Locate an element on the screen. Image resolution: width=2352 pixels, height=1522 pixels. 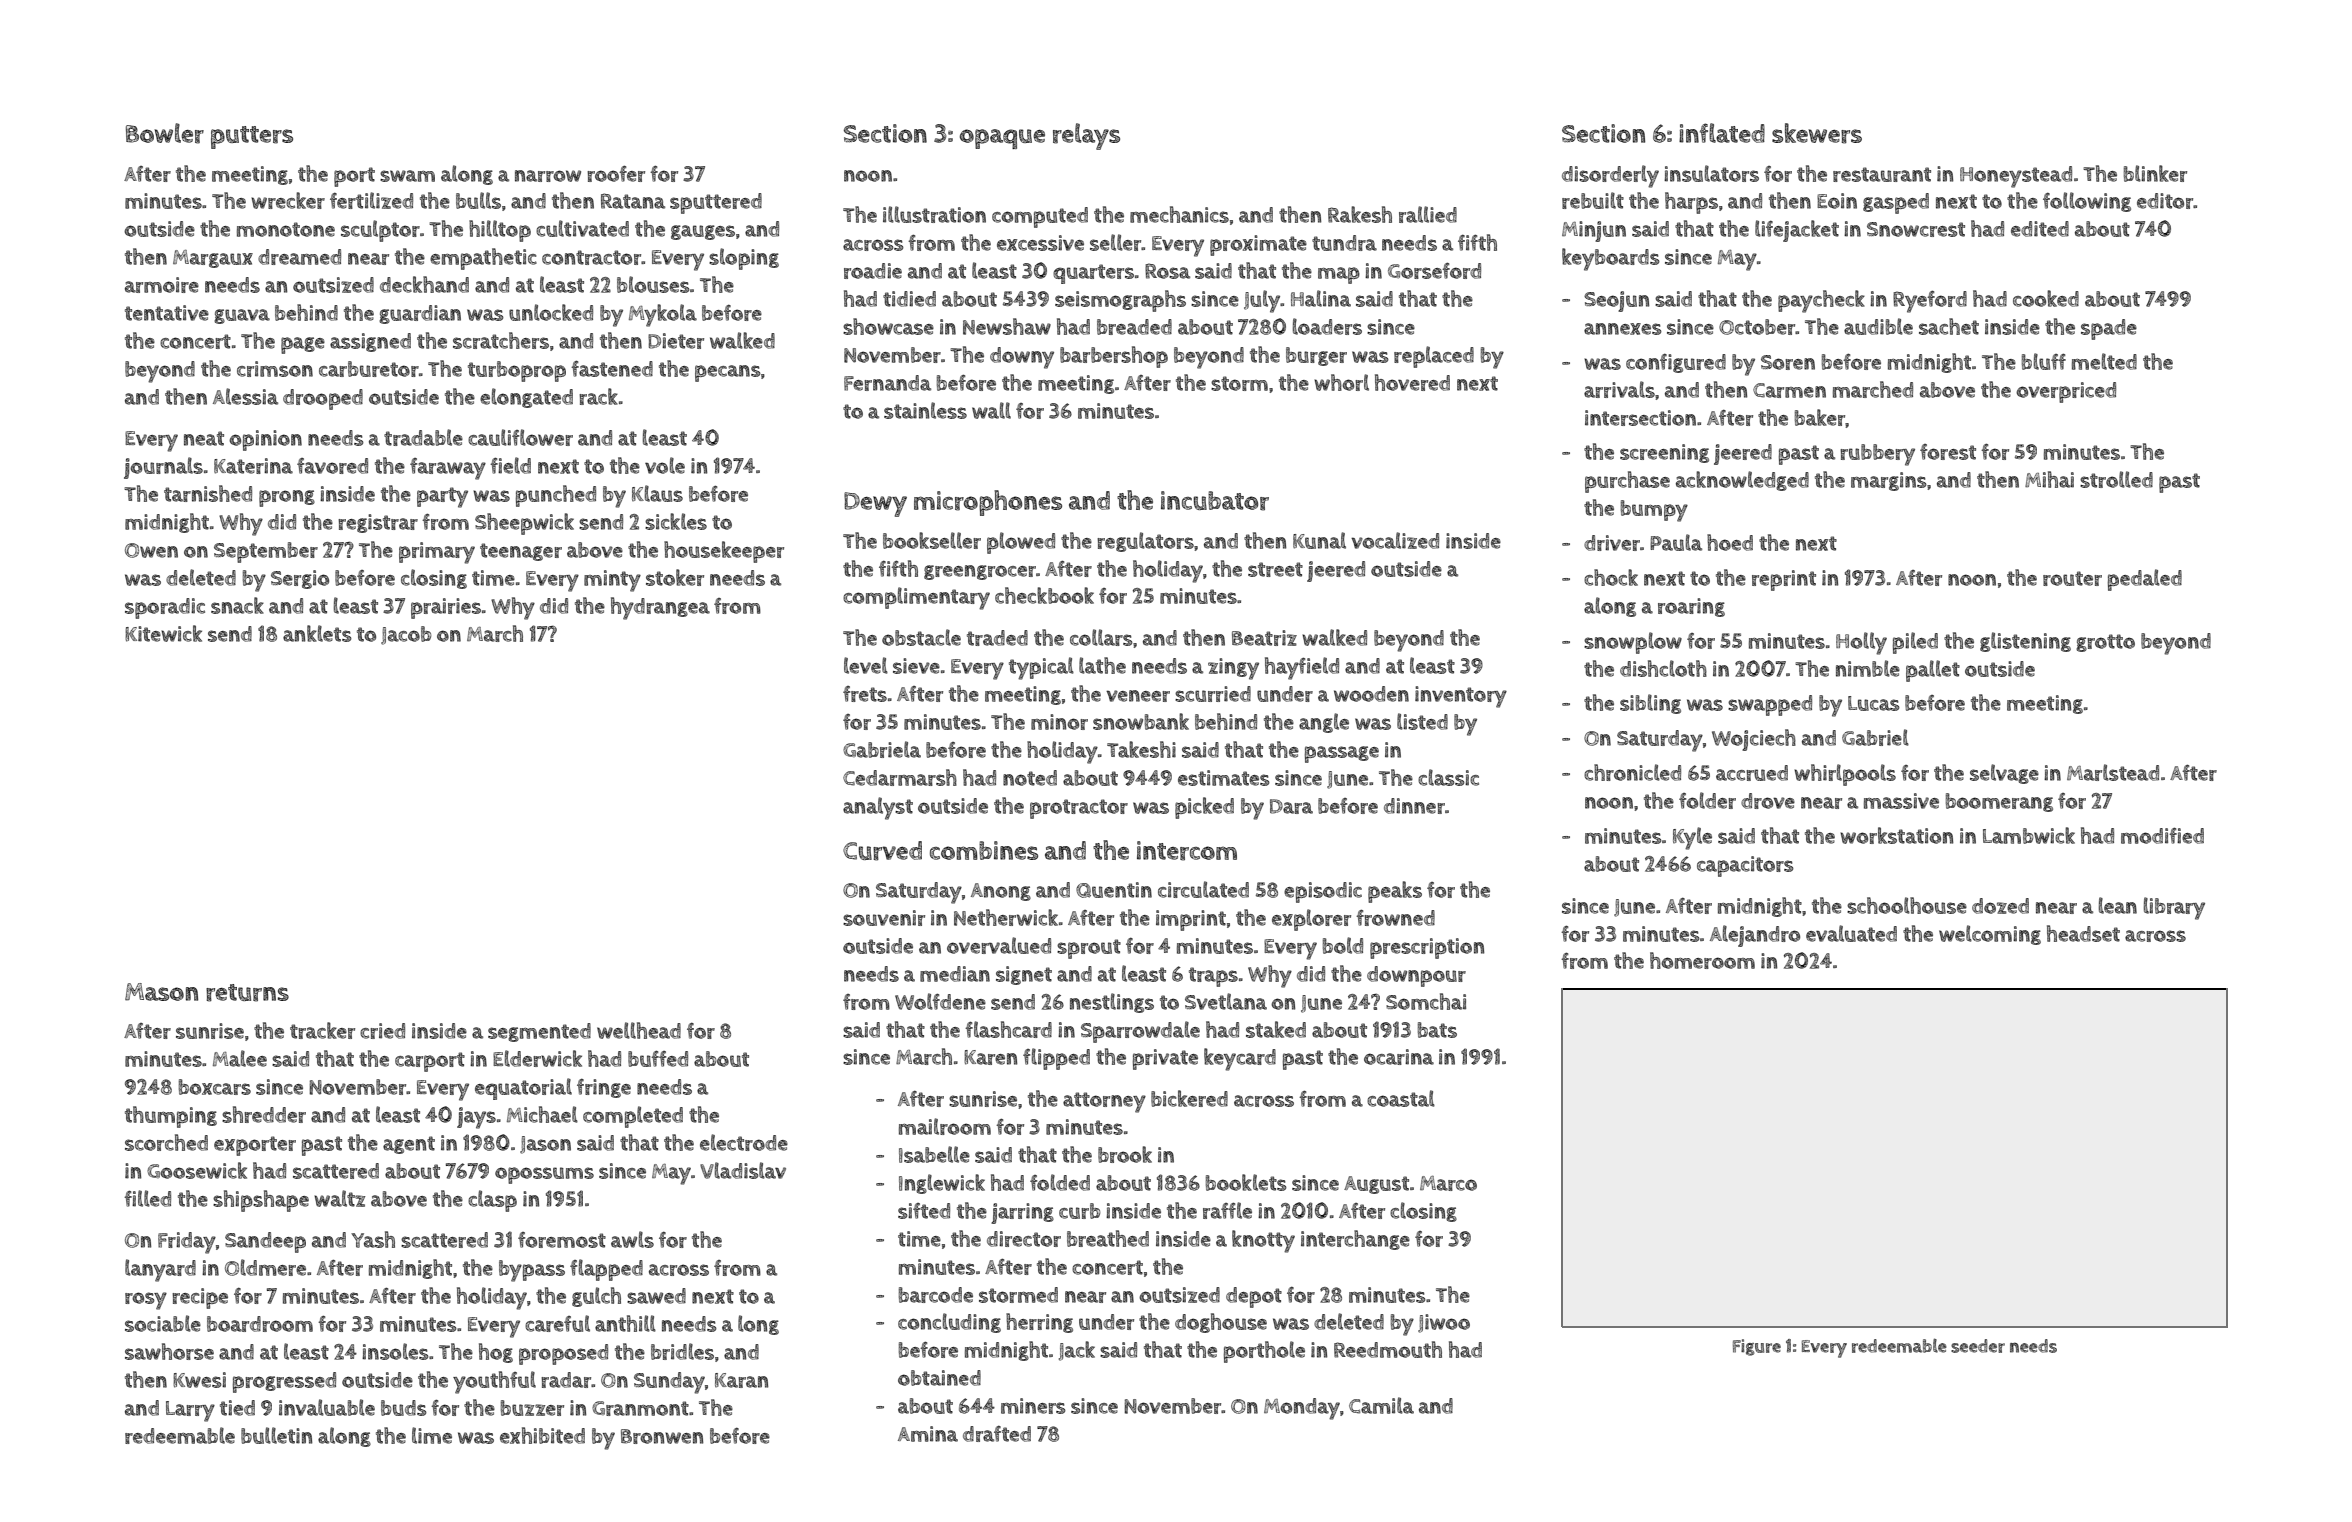
Marco is located at coordinates (1448, 1183).
